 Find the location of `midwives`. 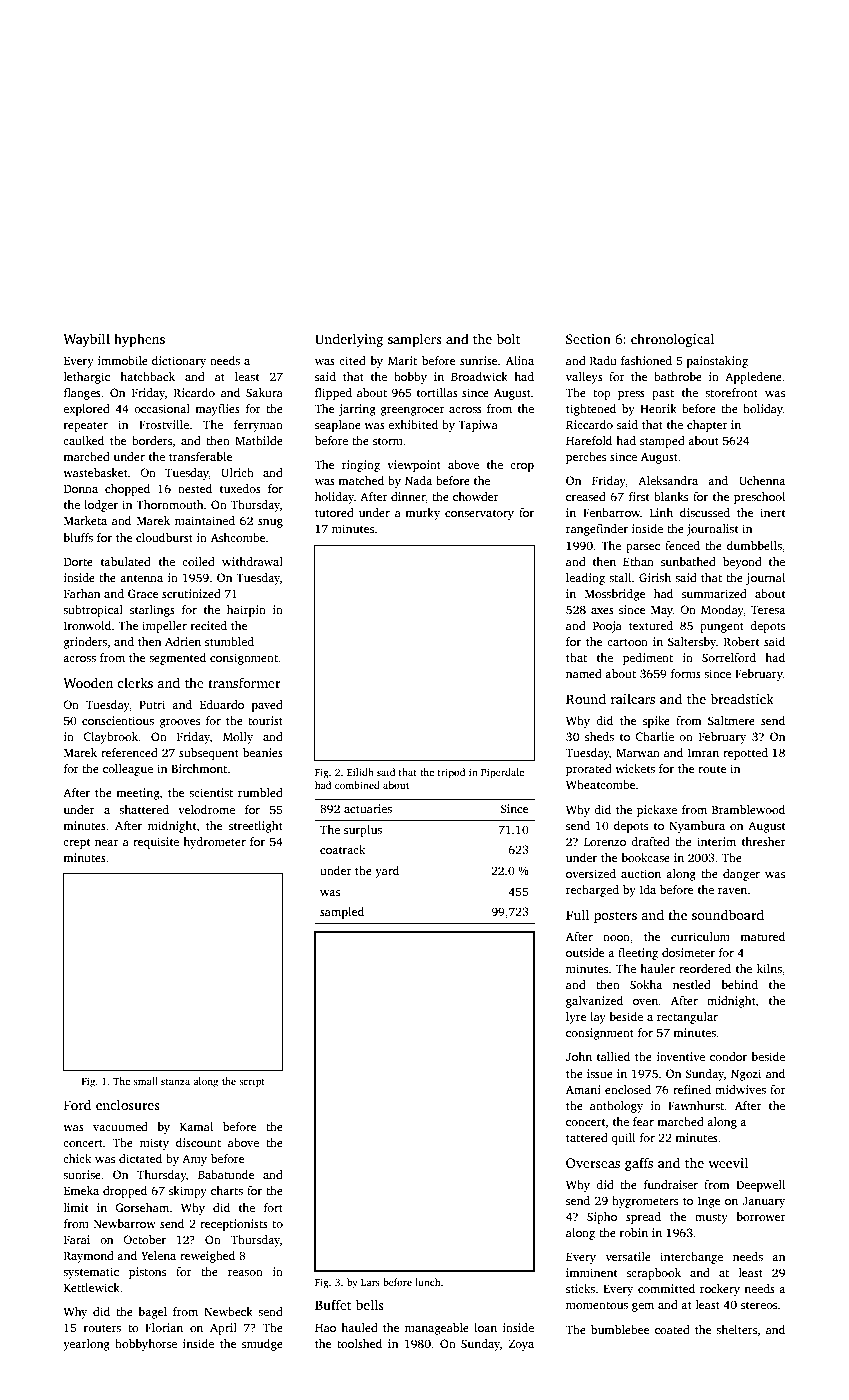

midwives is located at coordinates (740, 1089).
